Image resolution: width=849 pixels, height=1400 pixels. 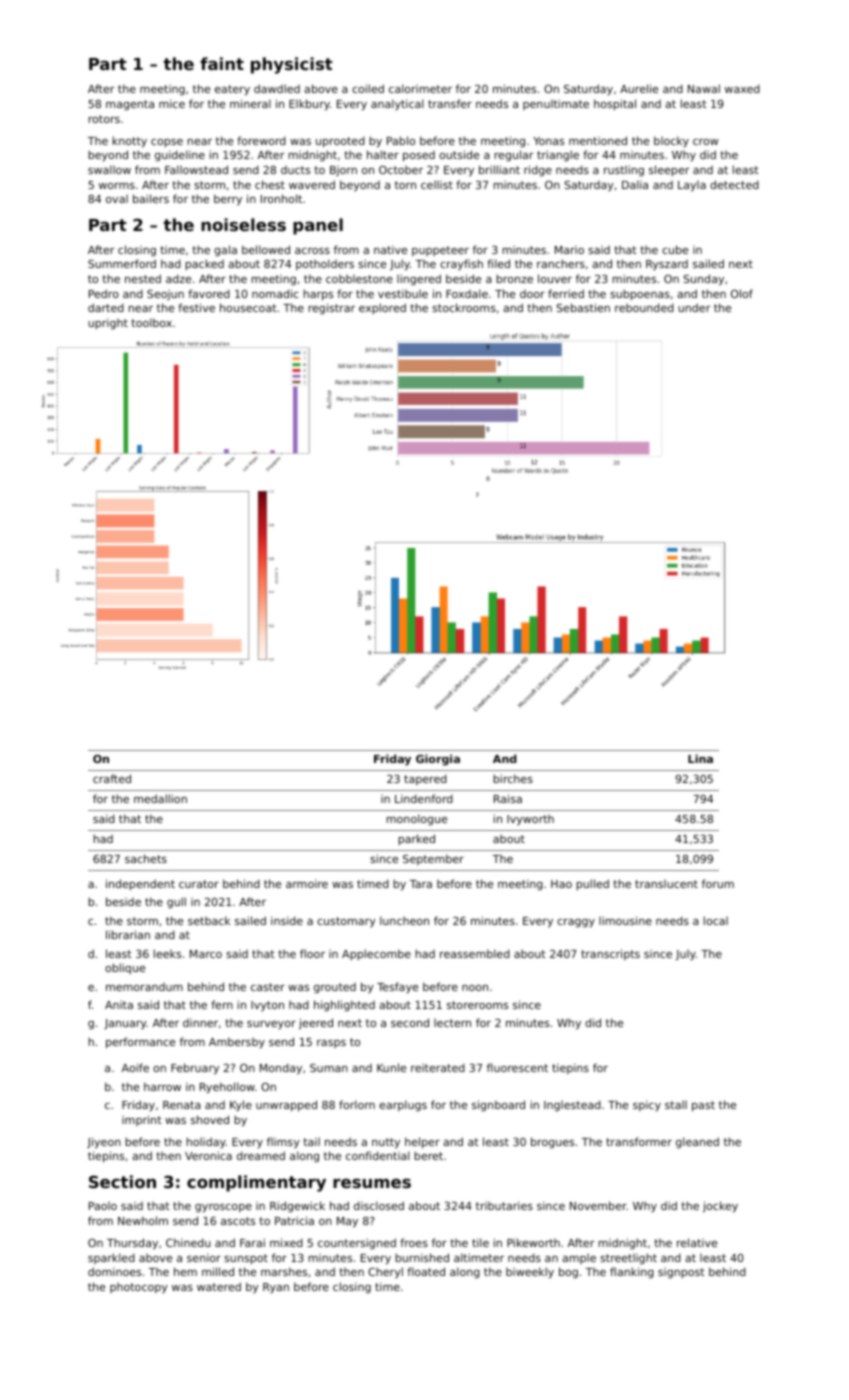 I want to click on toolbox, so click(x=151, y=322).
